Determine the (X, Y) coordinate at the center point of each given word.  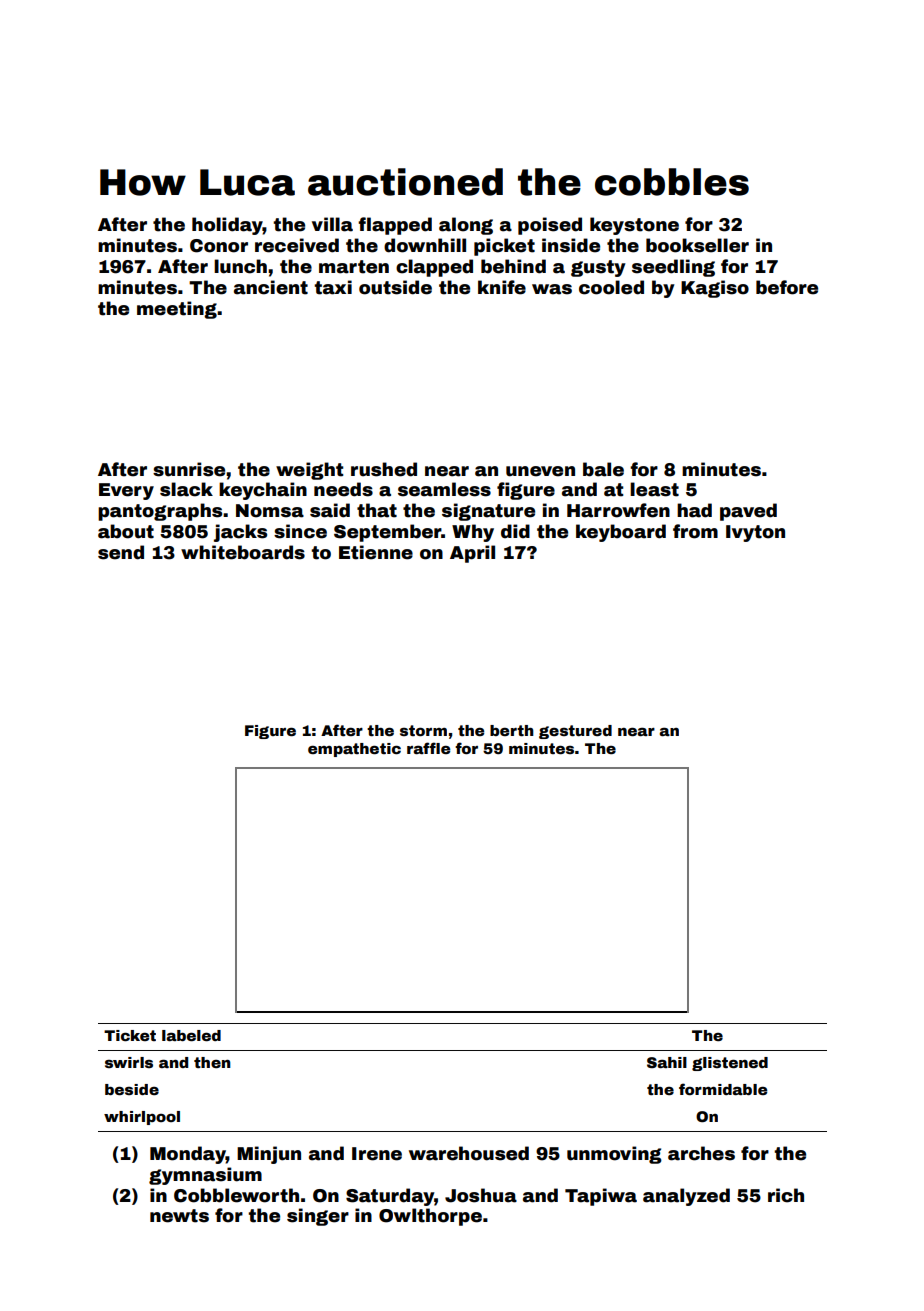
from (695, 531)
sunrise (189, 469)
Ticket (130, 1035)
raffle (428, 748)
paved (748, 512)
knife (502, 287)
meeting (177, 310)
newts (179, 1216)
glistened (730, 1064)
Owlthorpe (430, 1217)
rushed (384, 469)
